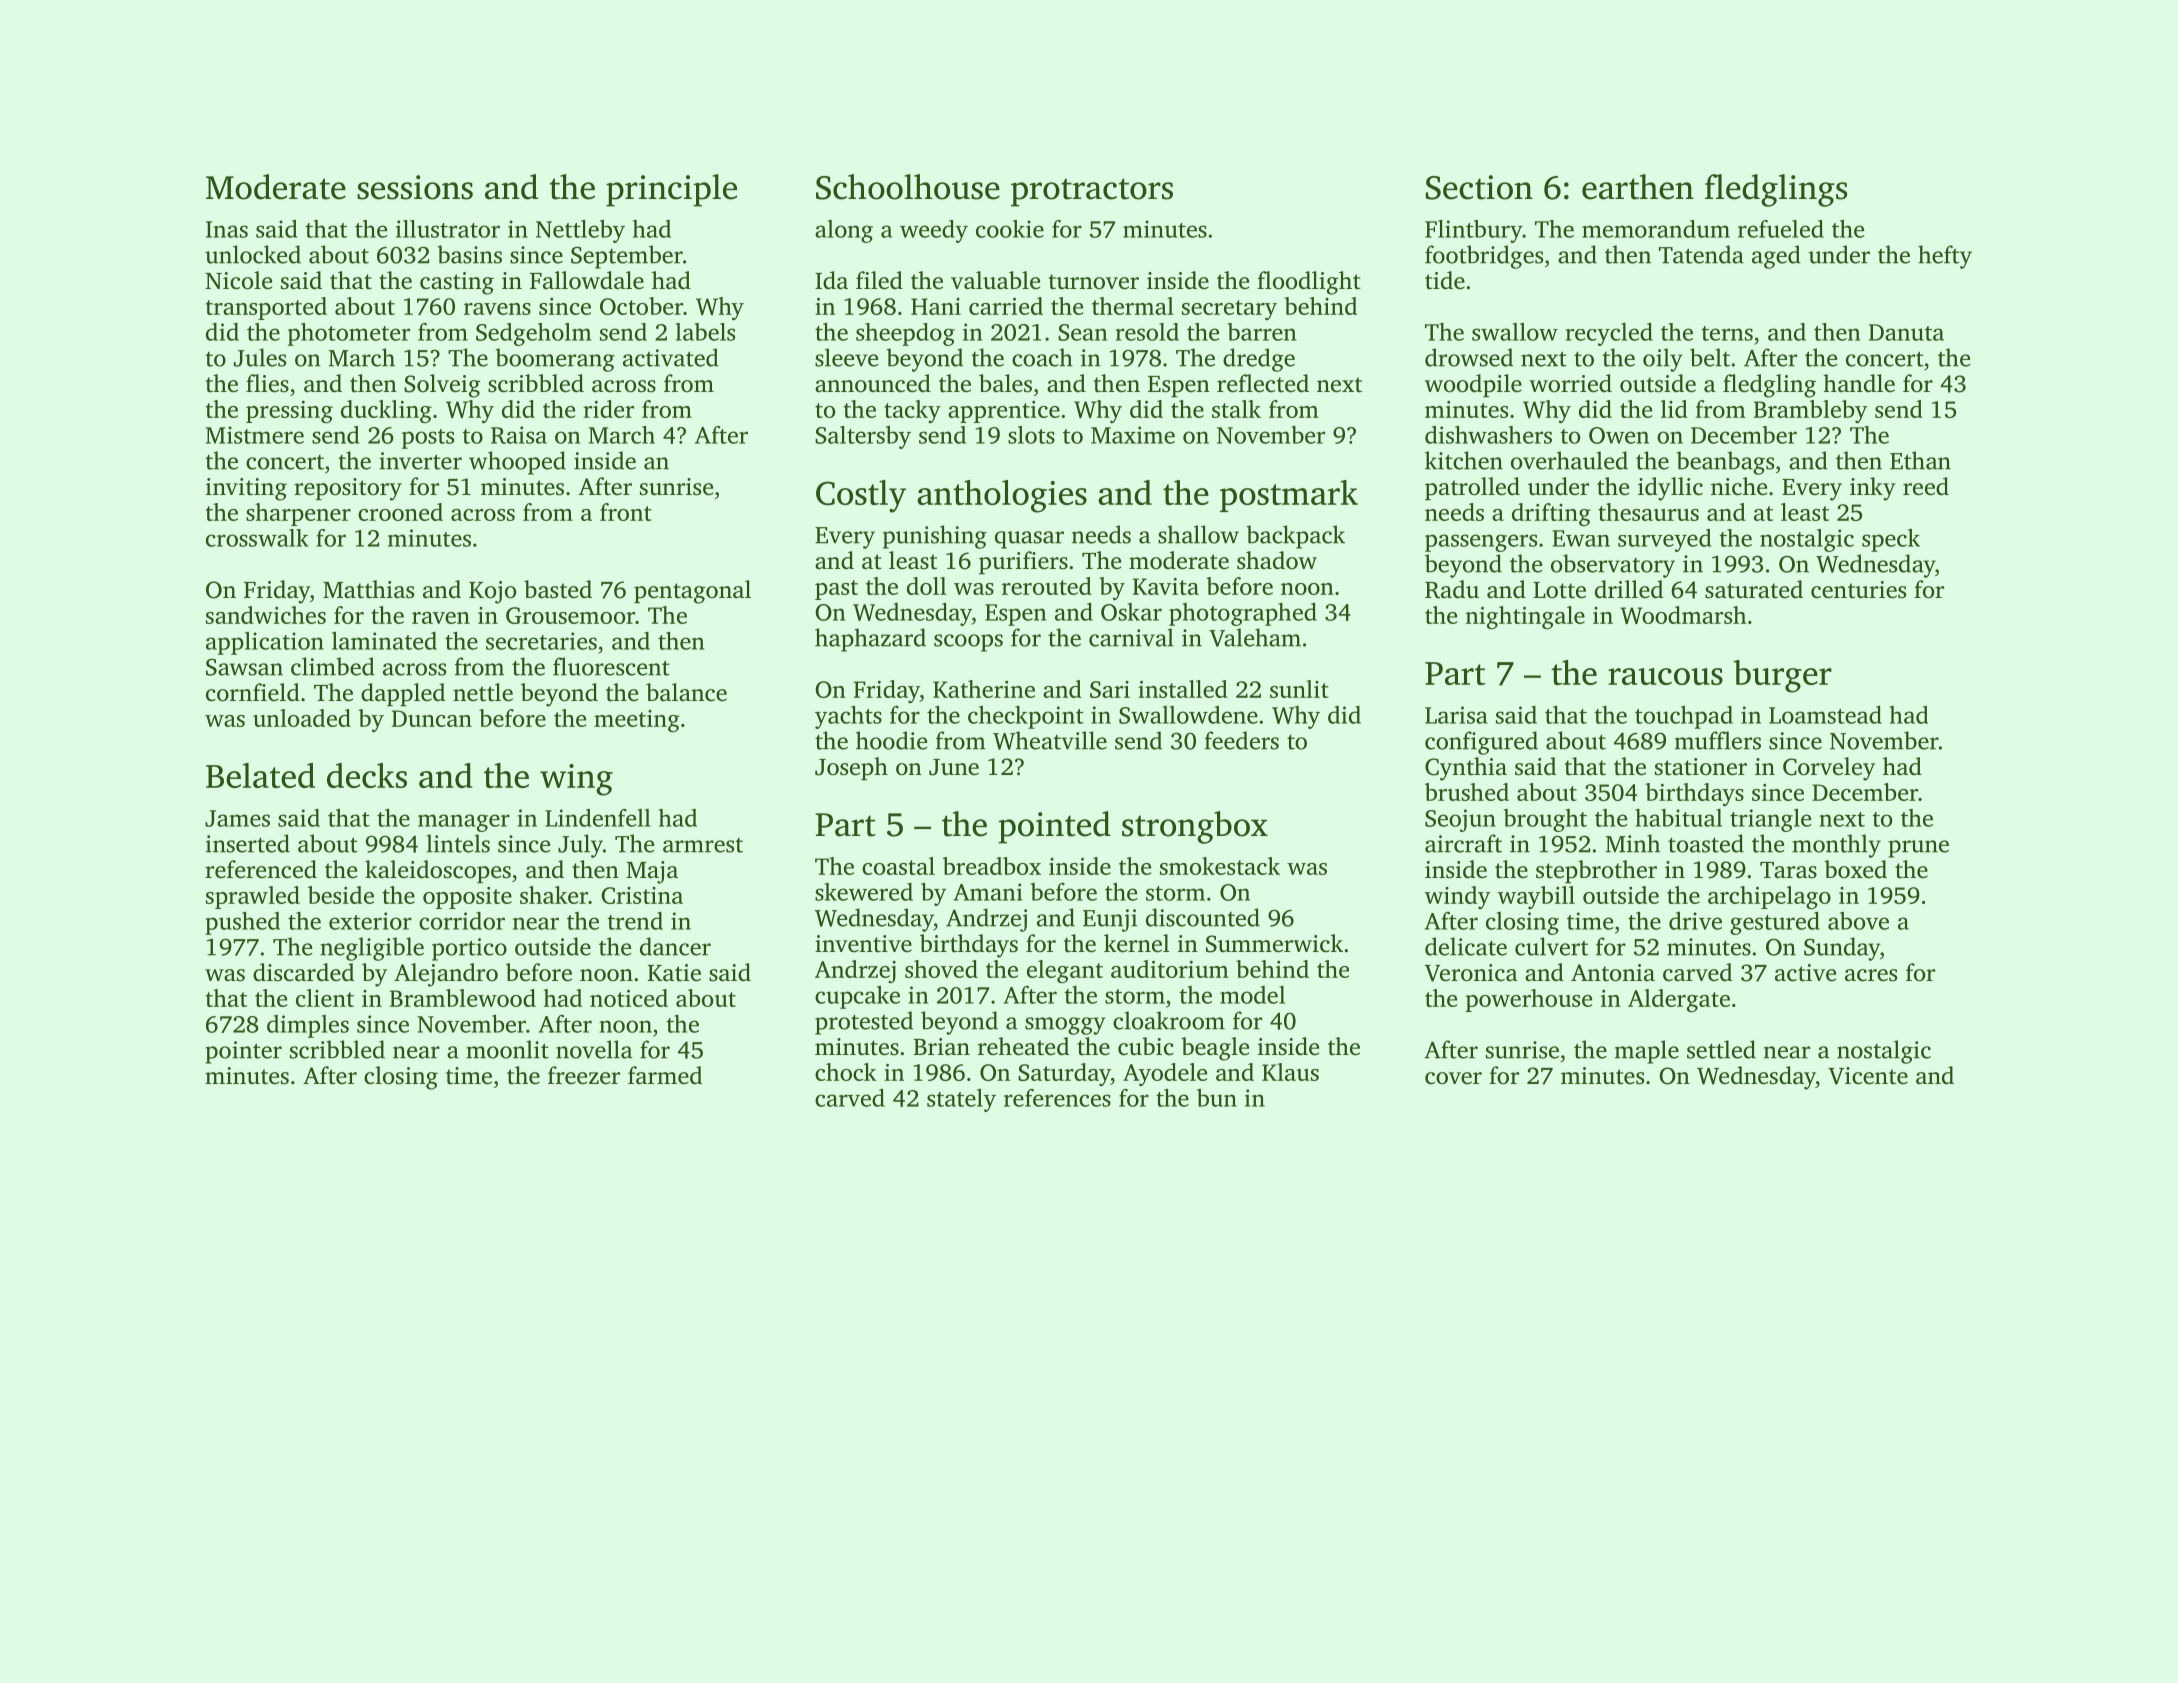  Describe the element at coordinates (665, 1075) in the screenshot. I see `farmed` at that location.
